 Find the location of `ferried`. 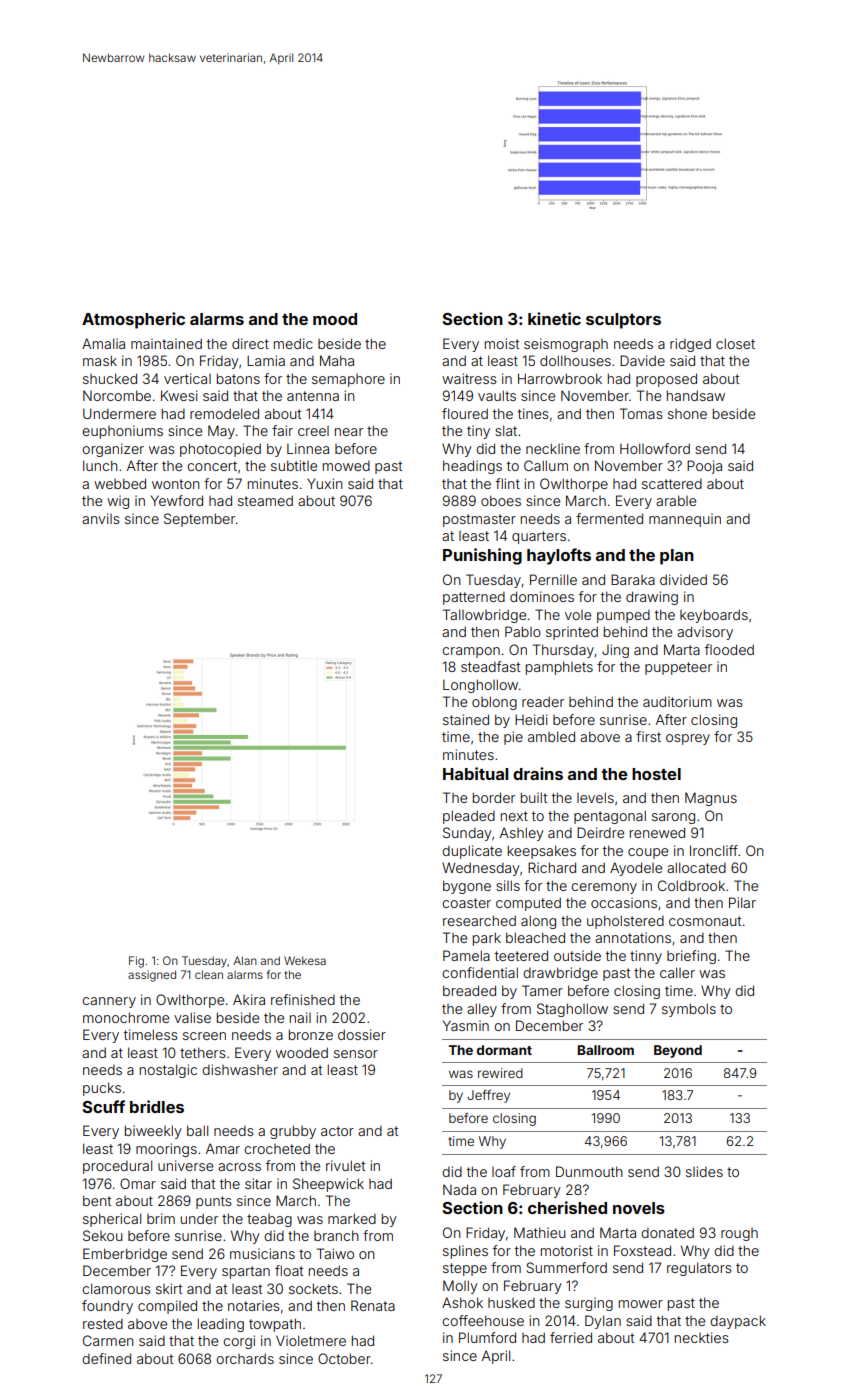

ferried is located at coordinates (571, 1337).
